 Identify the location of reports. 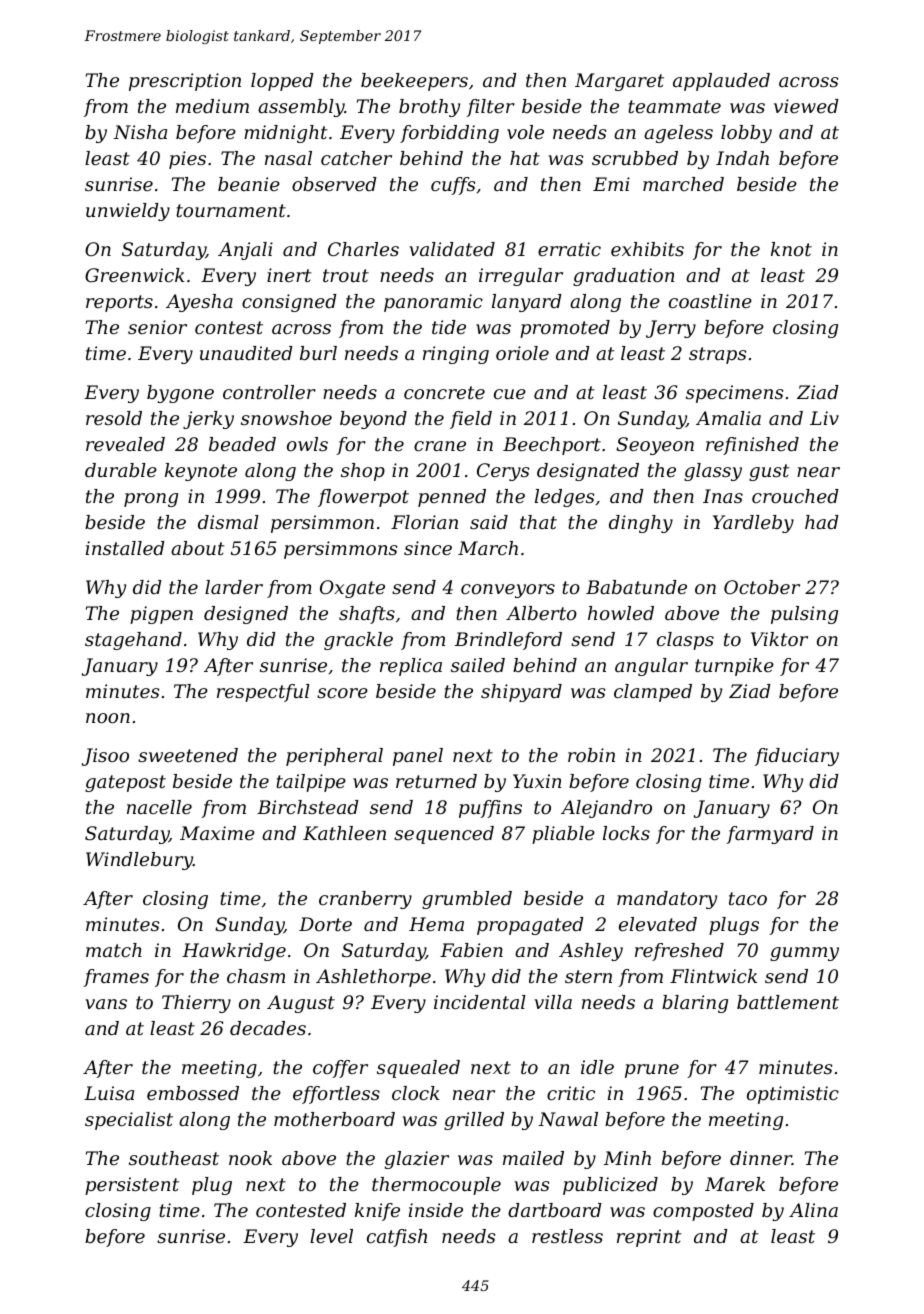
(119, 303).
